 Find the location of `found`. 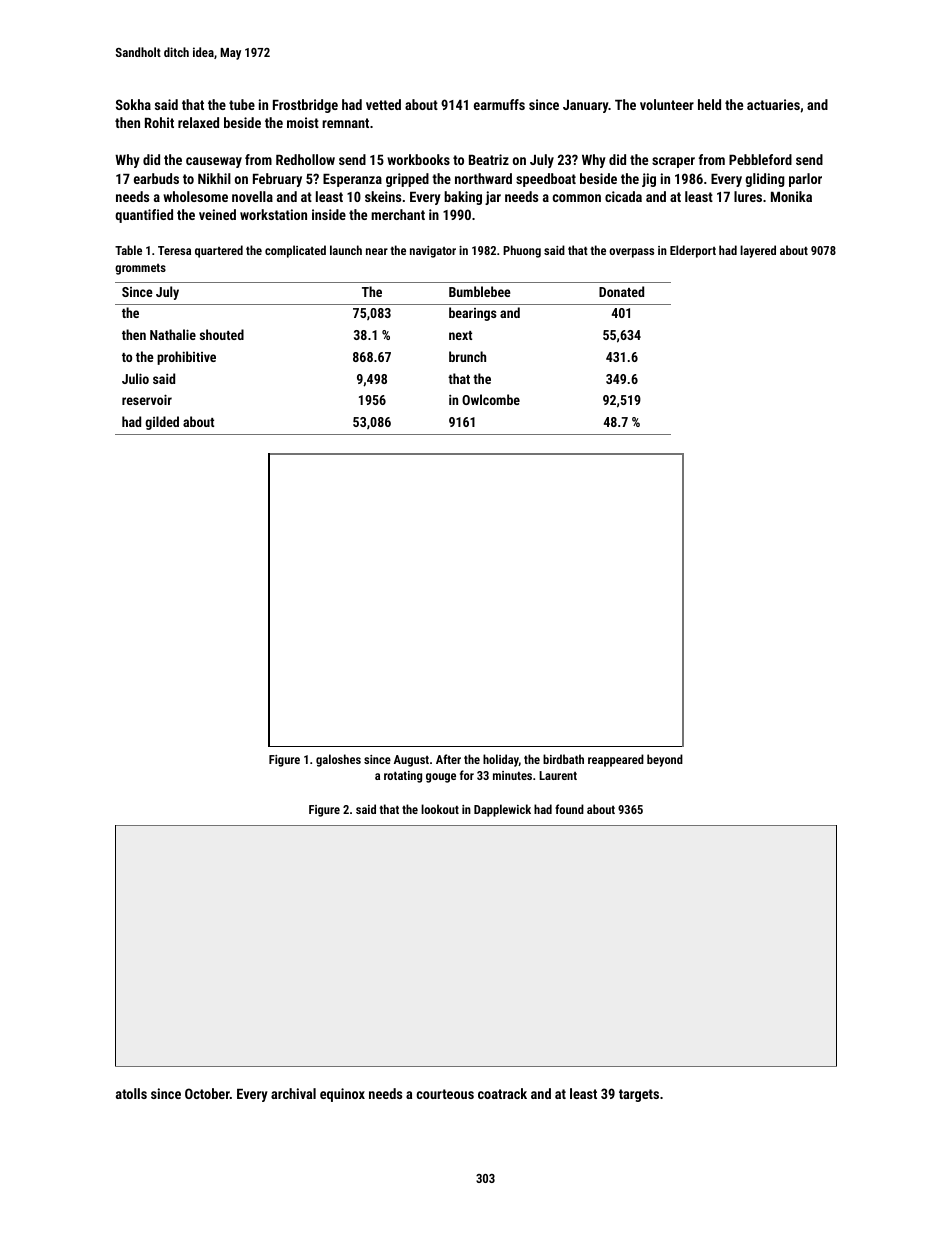

found is located at coordinates (569, 809).
